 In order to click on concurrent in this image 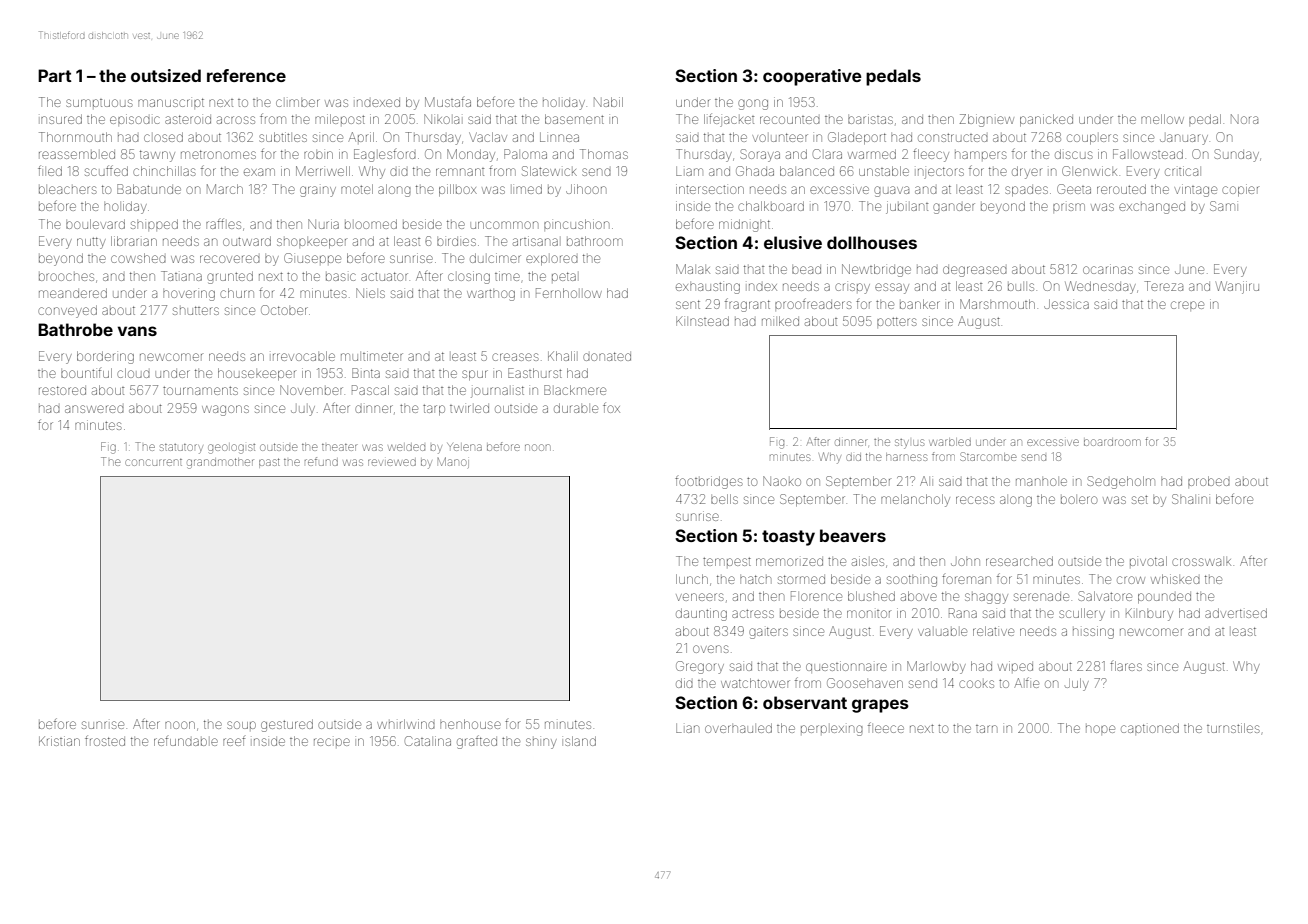, I will do `click(153, 462)`.
